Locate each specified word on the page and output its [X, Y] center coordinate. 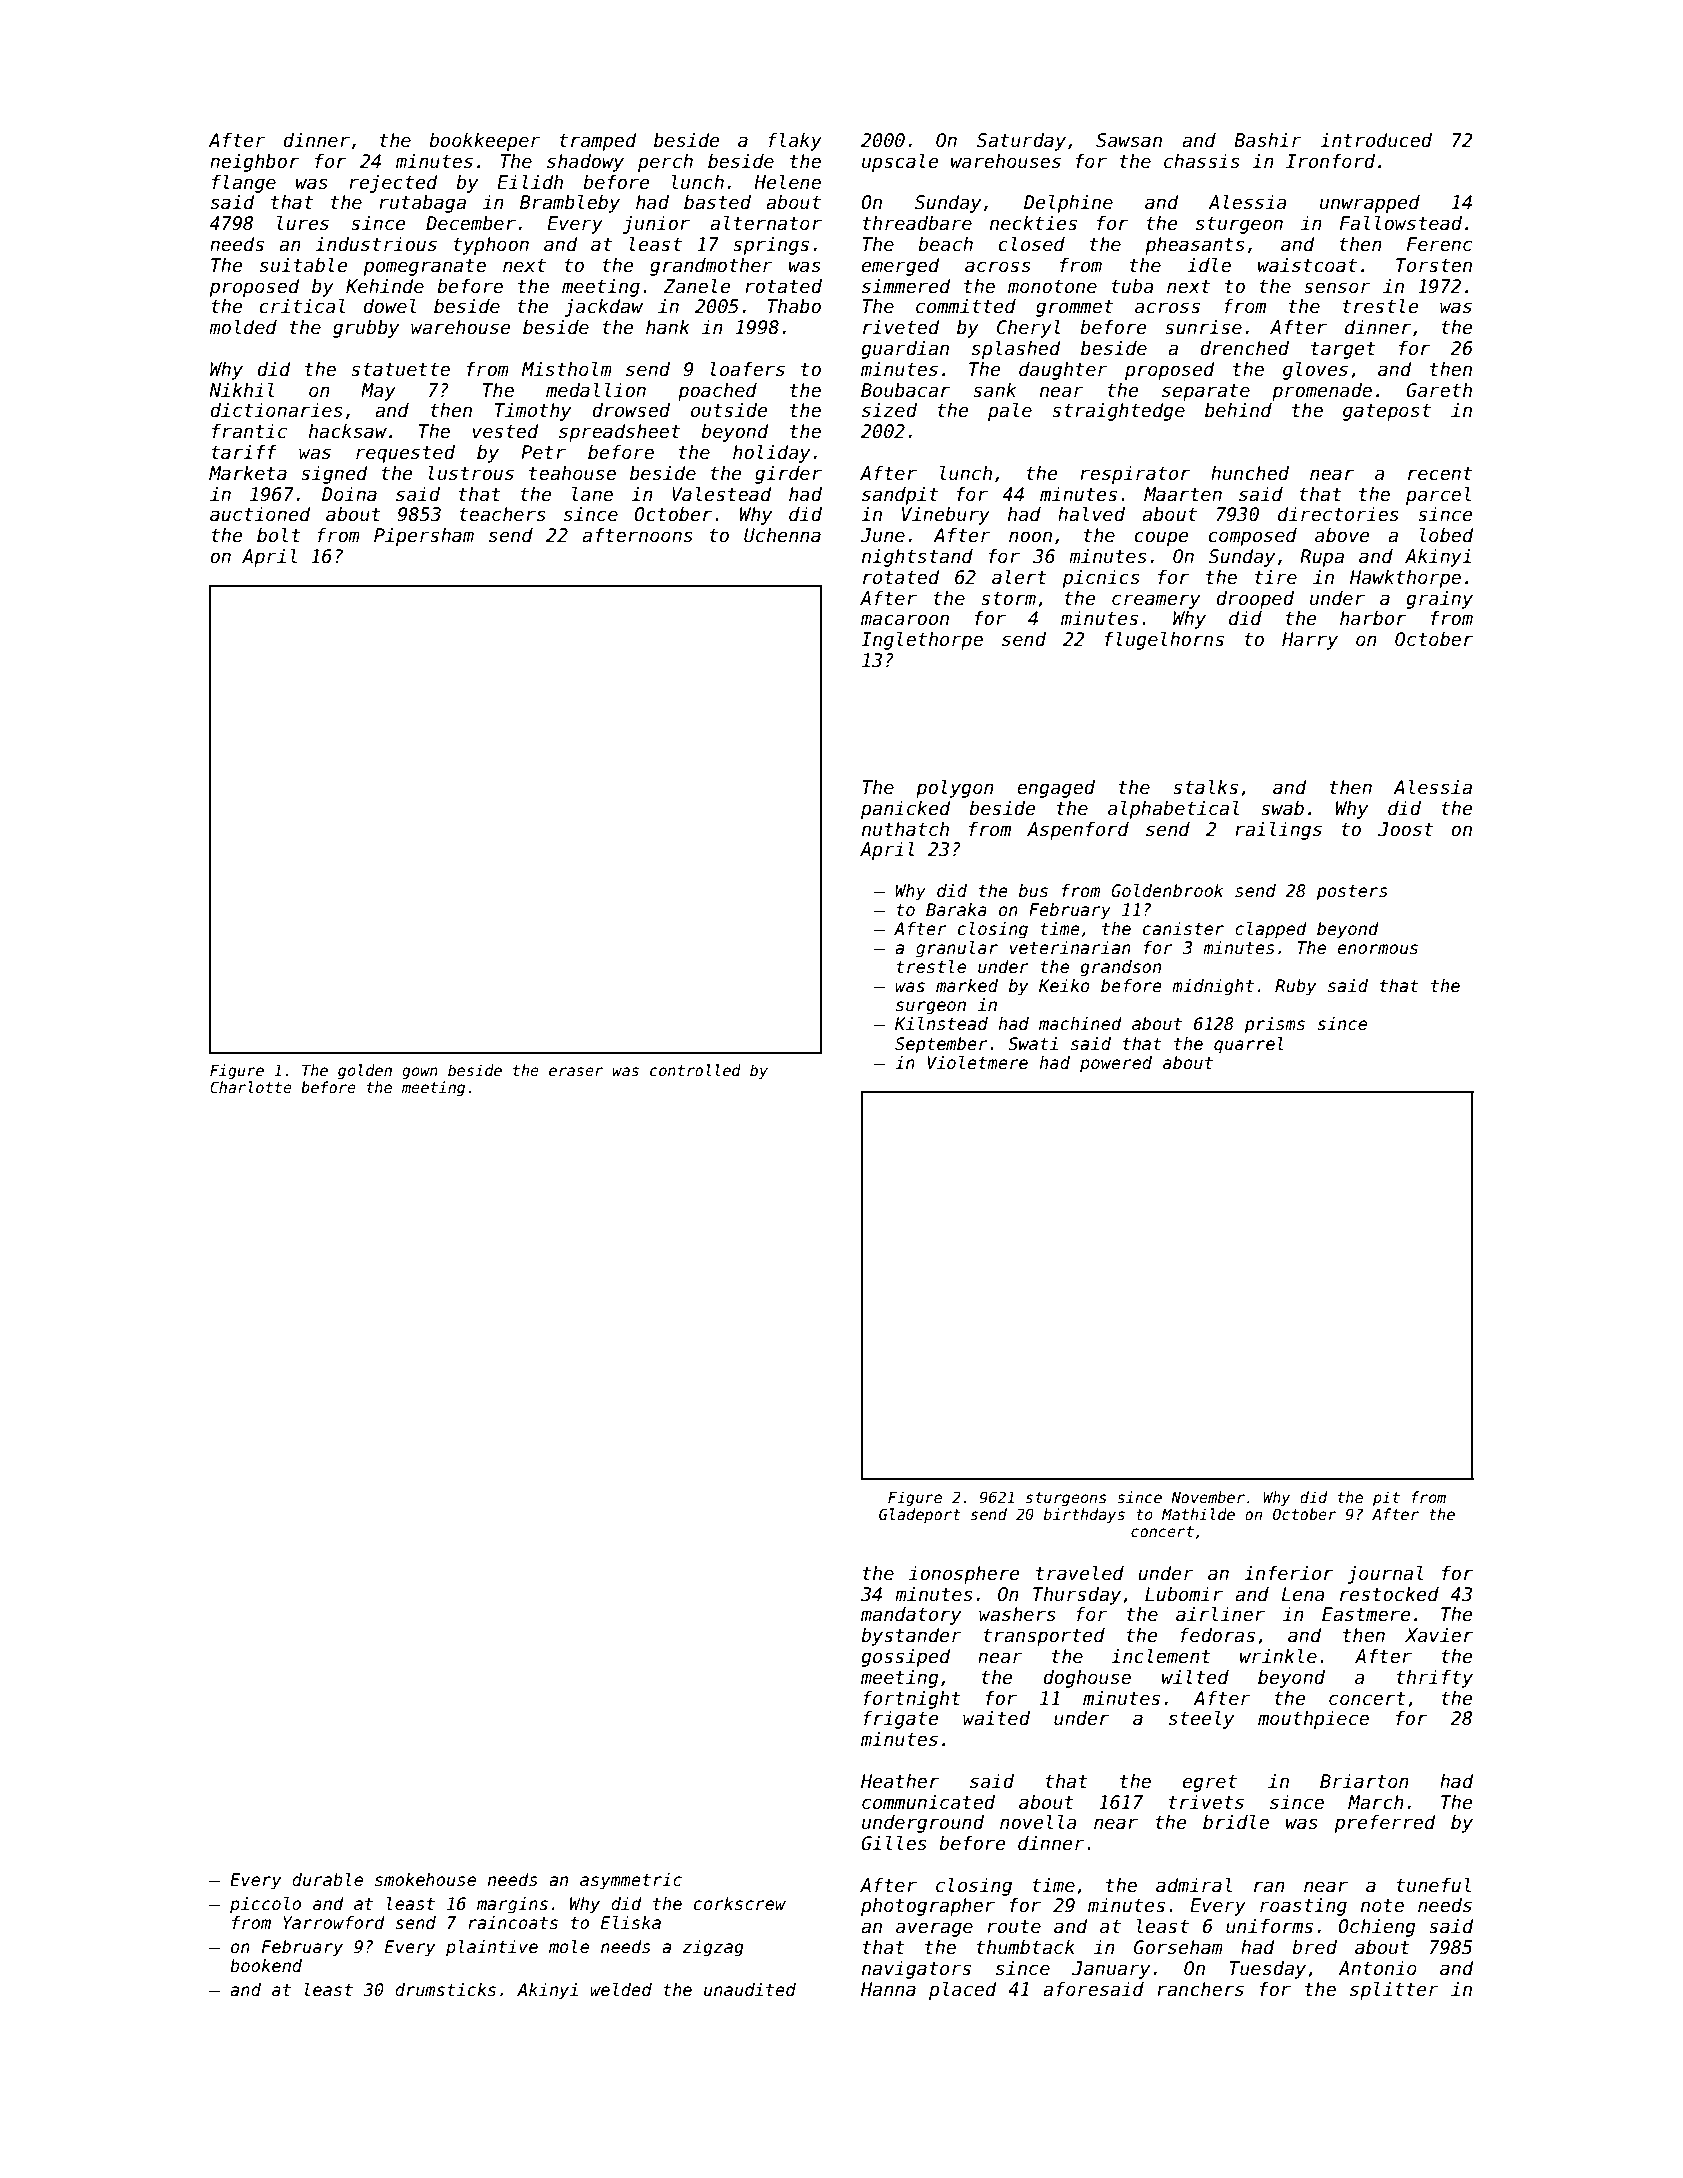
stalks [1205, 787]
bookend [266, 1966]
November [1208, 1497]
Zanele [697, 286]
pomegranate [424, 267]
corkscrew [740, 1904]
